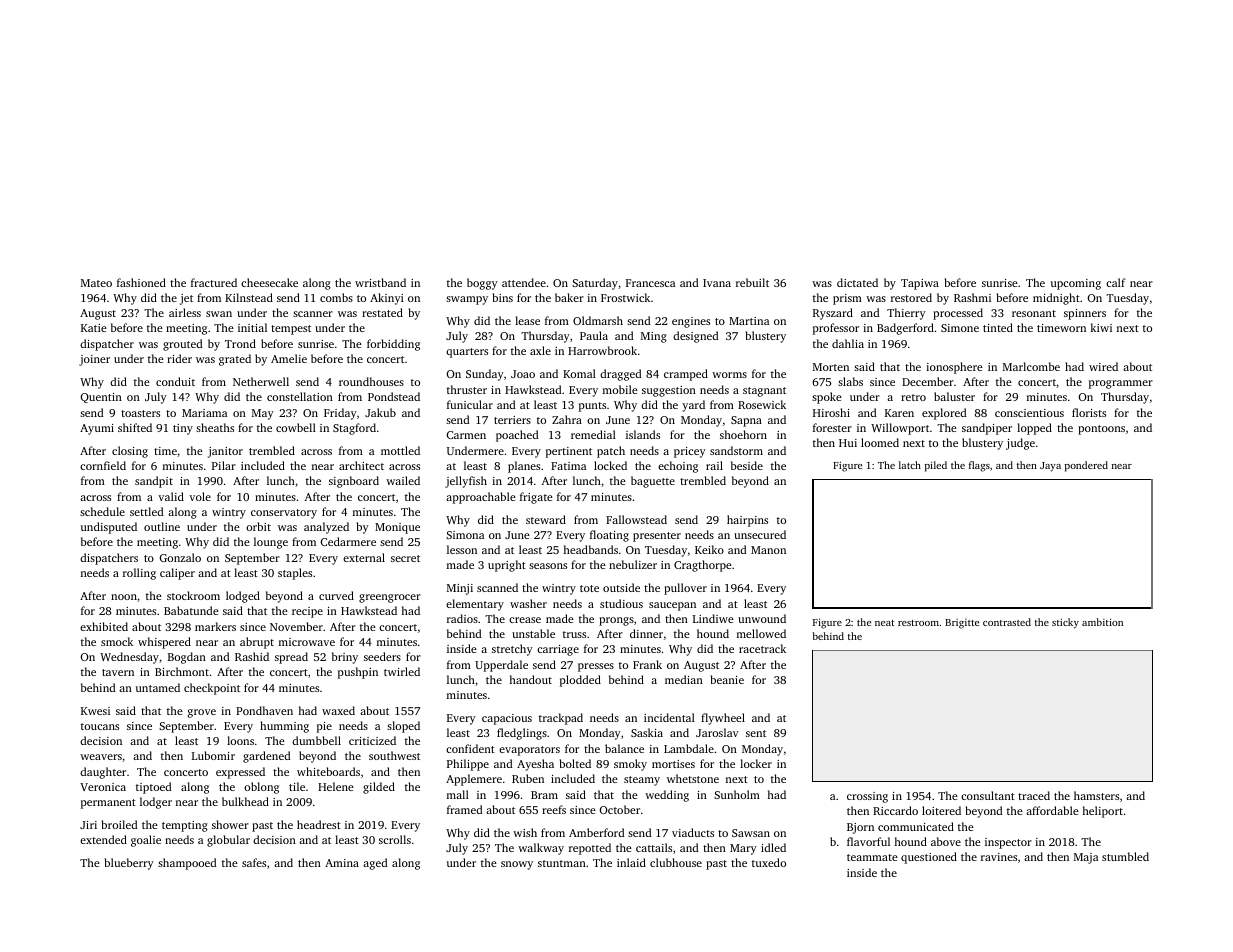 The image size is (1233, 952). What do you see at coordinates (129, 864) in the document?
I see `blueberry` at bounding box center [129, 864].
